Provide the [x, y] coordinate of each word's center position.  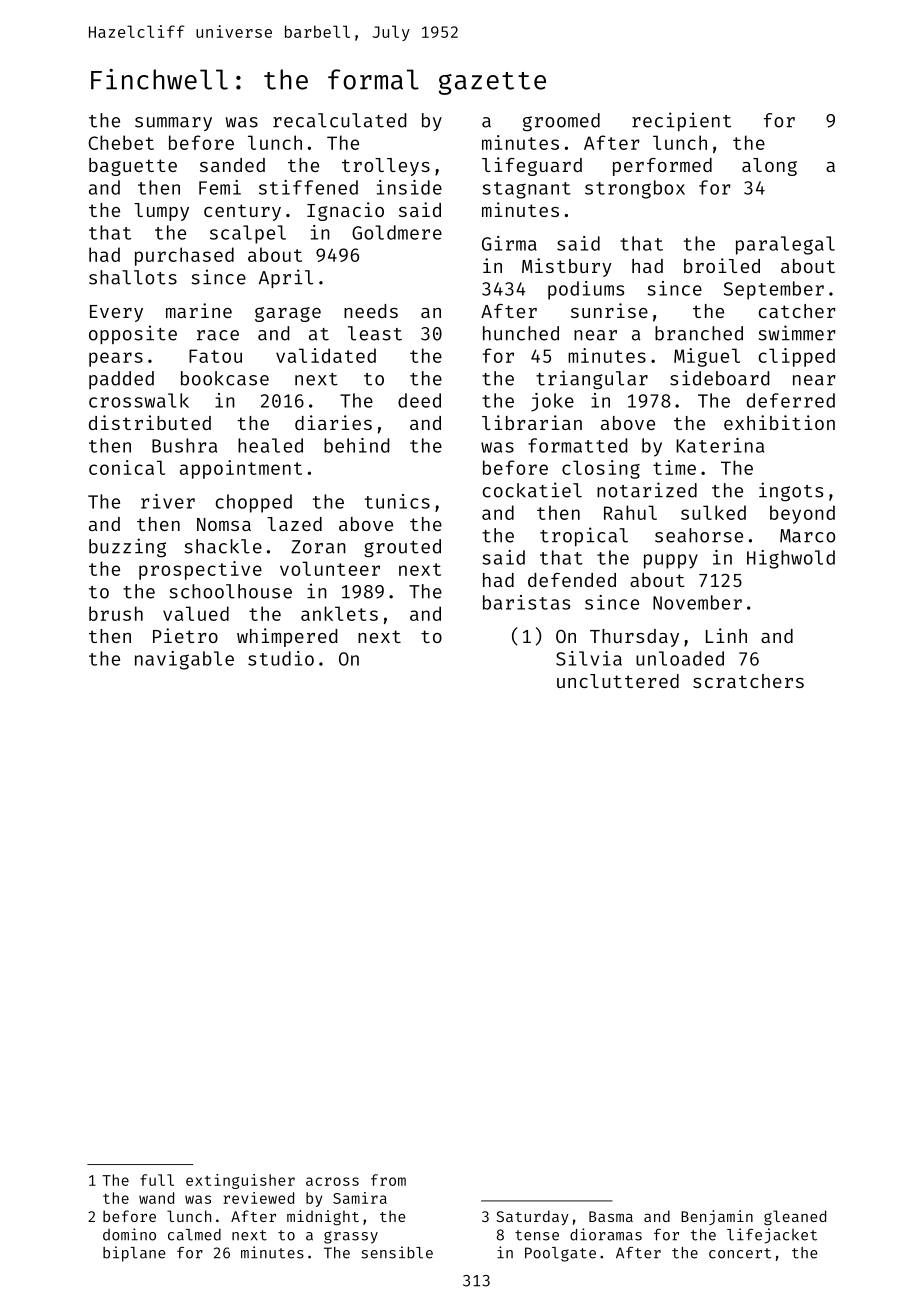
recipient [681, 121]
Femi [220, 187]
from [388, 1180]
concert [740, 1253]
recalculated [339, 120]
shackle [223, 546]
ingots [791, 492]
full [157, 1180]
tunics [397, 501]
